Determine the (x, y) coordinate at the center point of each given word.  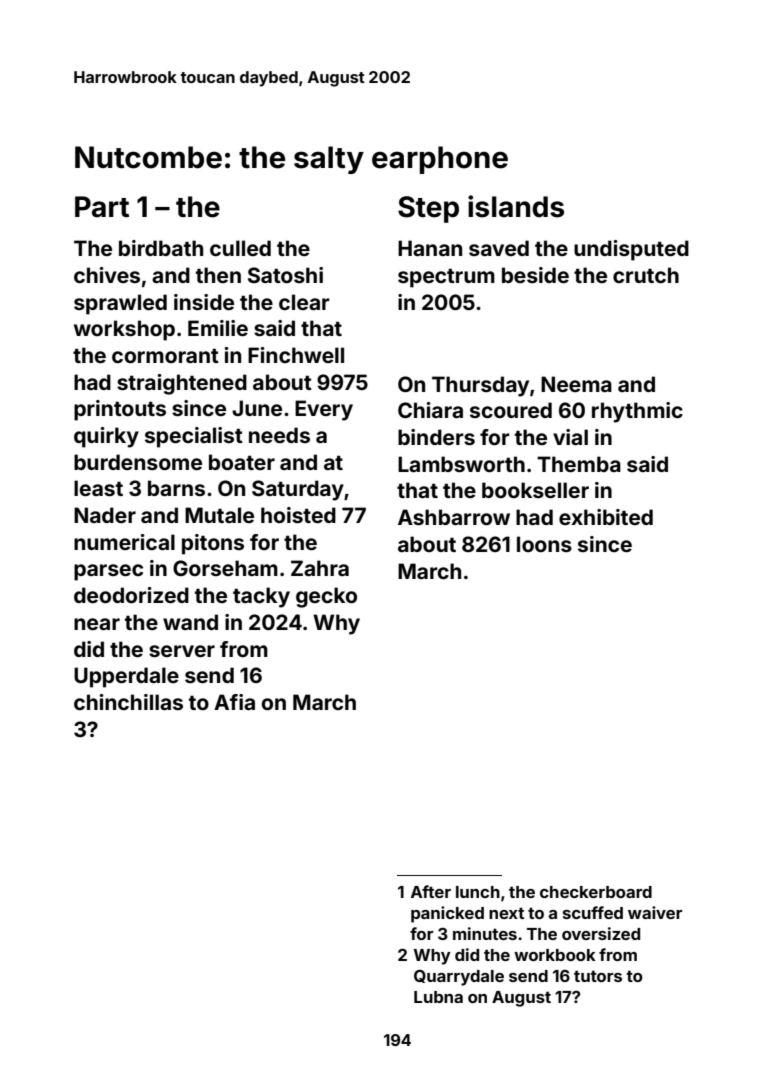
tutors (598, 976)
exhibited (606, 517)
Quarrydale (459, 978)
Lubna (438, 997)
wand (190, 622)
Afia (234, 702)
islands (516, 206)
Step (428, 209)
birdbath (161, 248)
